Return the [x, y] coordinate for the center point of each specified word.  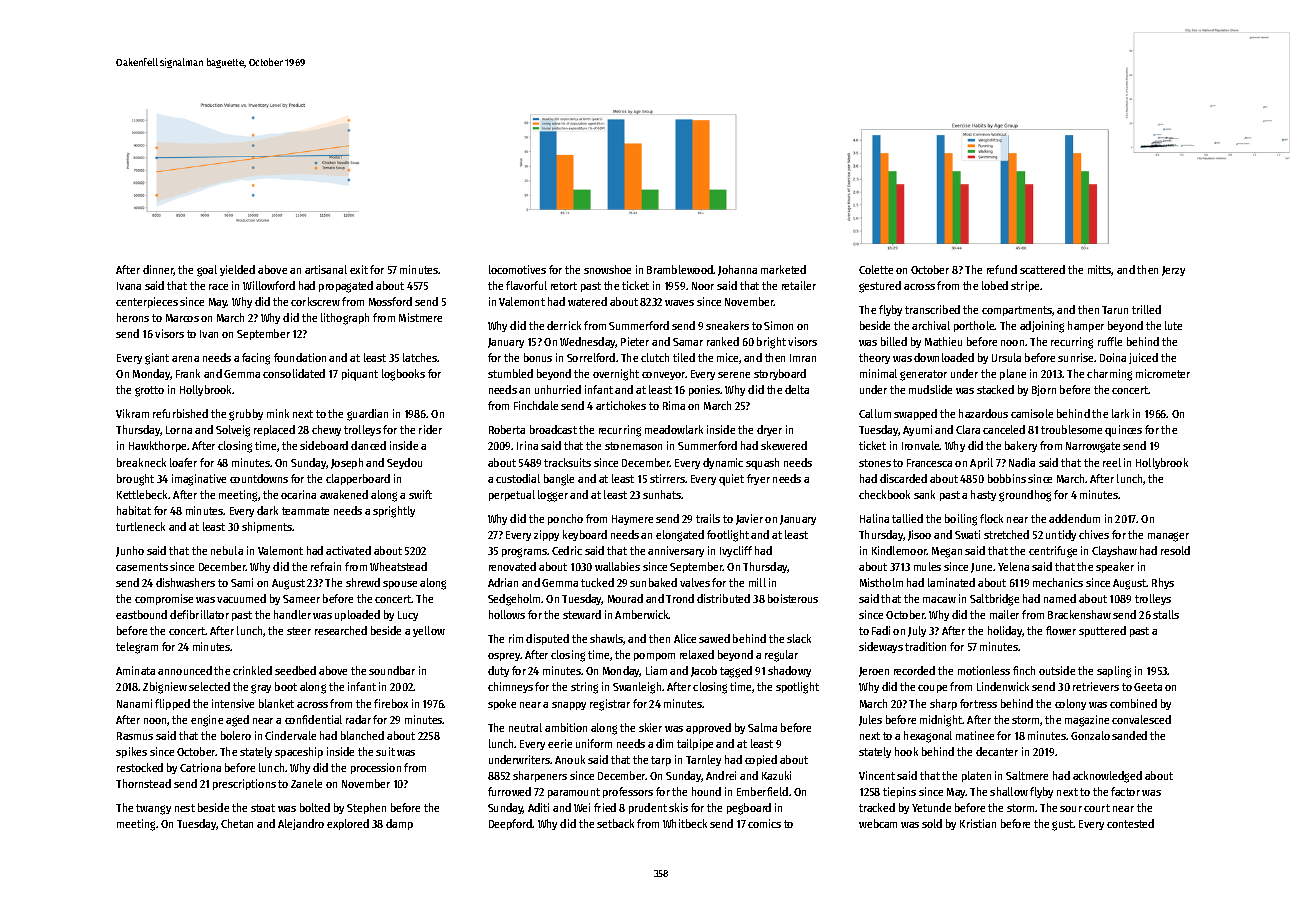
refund [1002, 269]
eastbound [141, 614]
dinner [158, 270]
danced [368, 445]
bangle [559, 480]
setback [615, 823]
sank [924, 494]
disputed [547, 639]
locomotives [517, 269]
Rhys [1163, 583]
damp [399, 824]
